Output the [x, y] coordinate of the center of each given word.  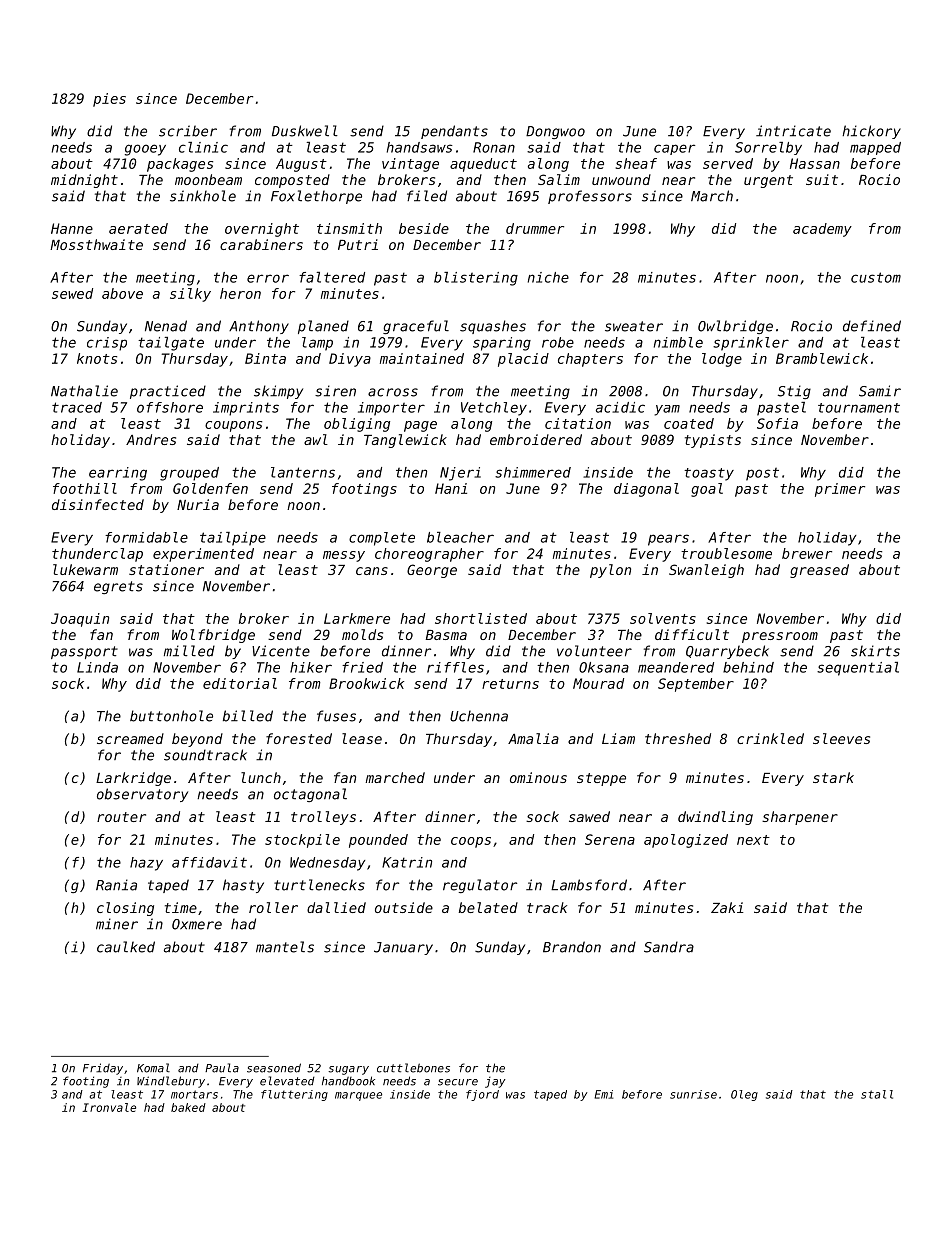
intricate [793, 131]
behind [748, 667]
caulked [126, 947]
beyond [197, 740]
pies [109, 100]
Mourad [598, 683]
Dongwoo [555, 132]
